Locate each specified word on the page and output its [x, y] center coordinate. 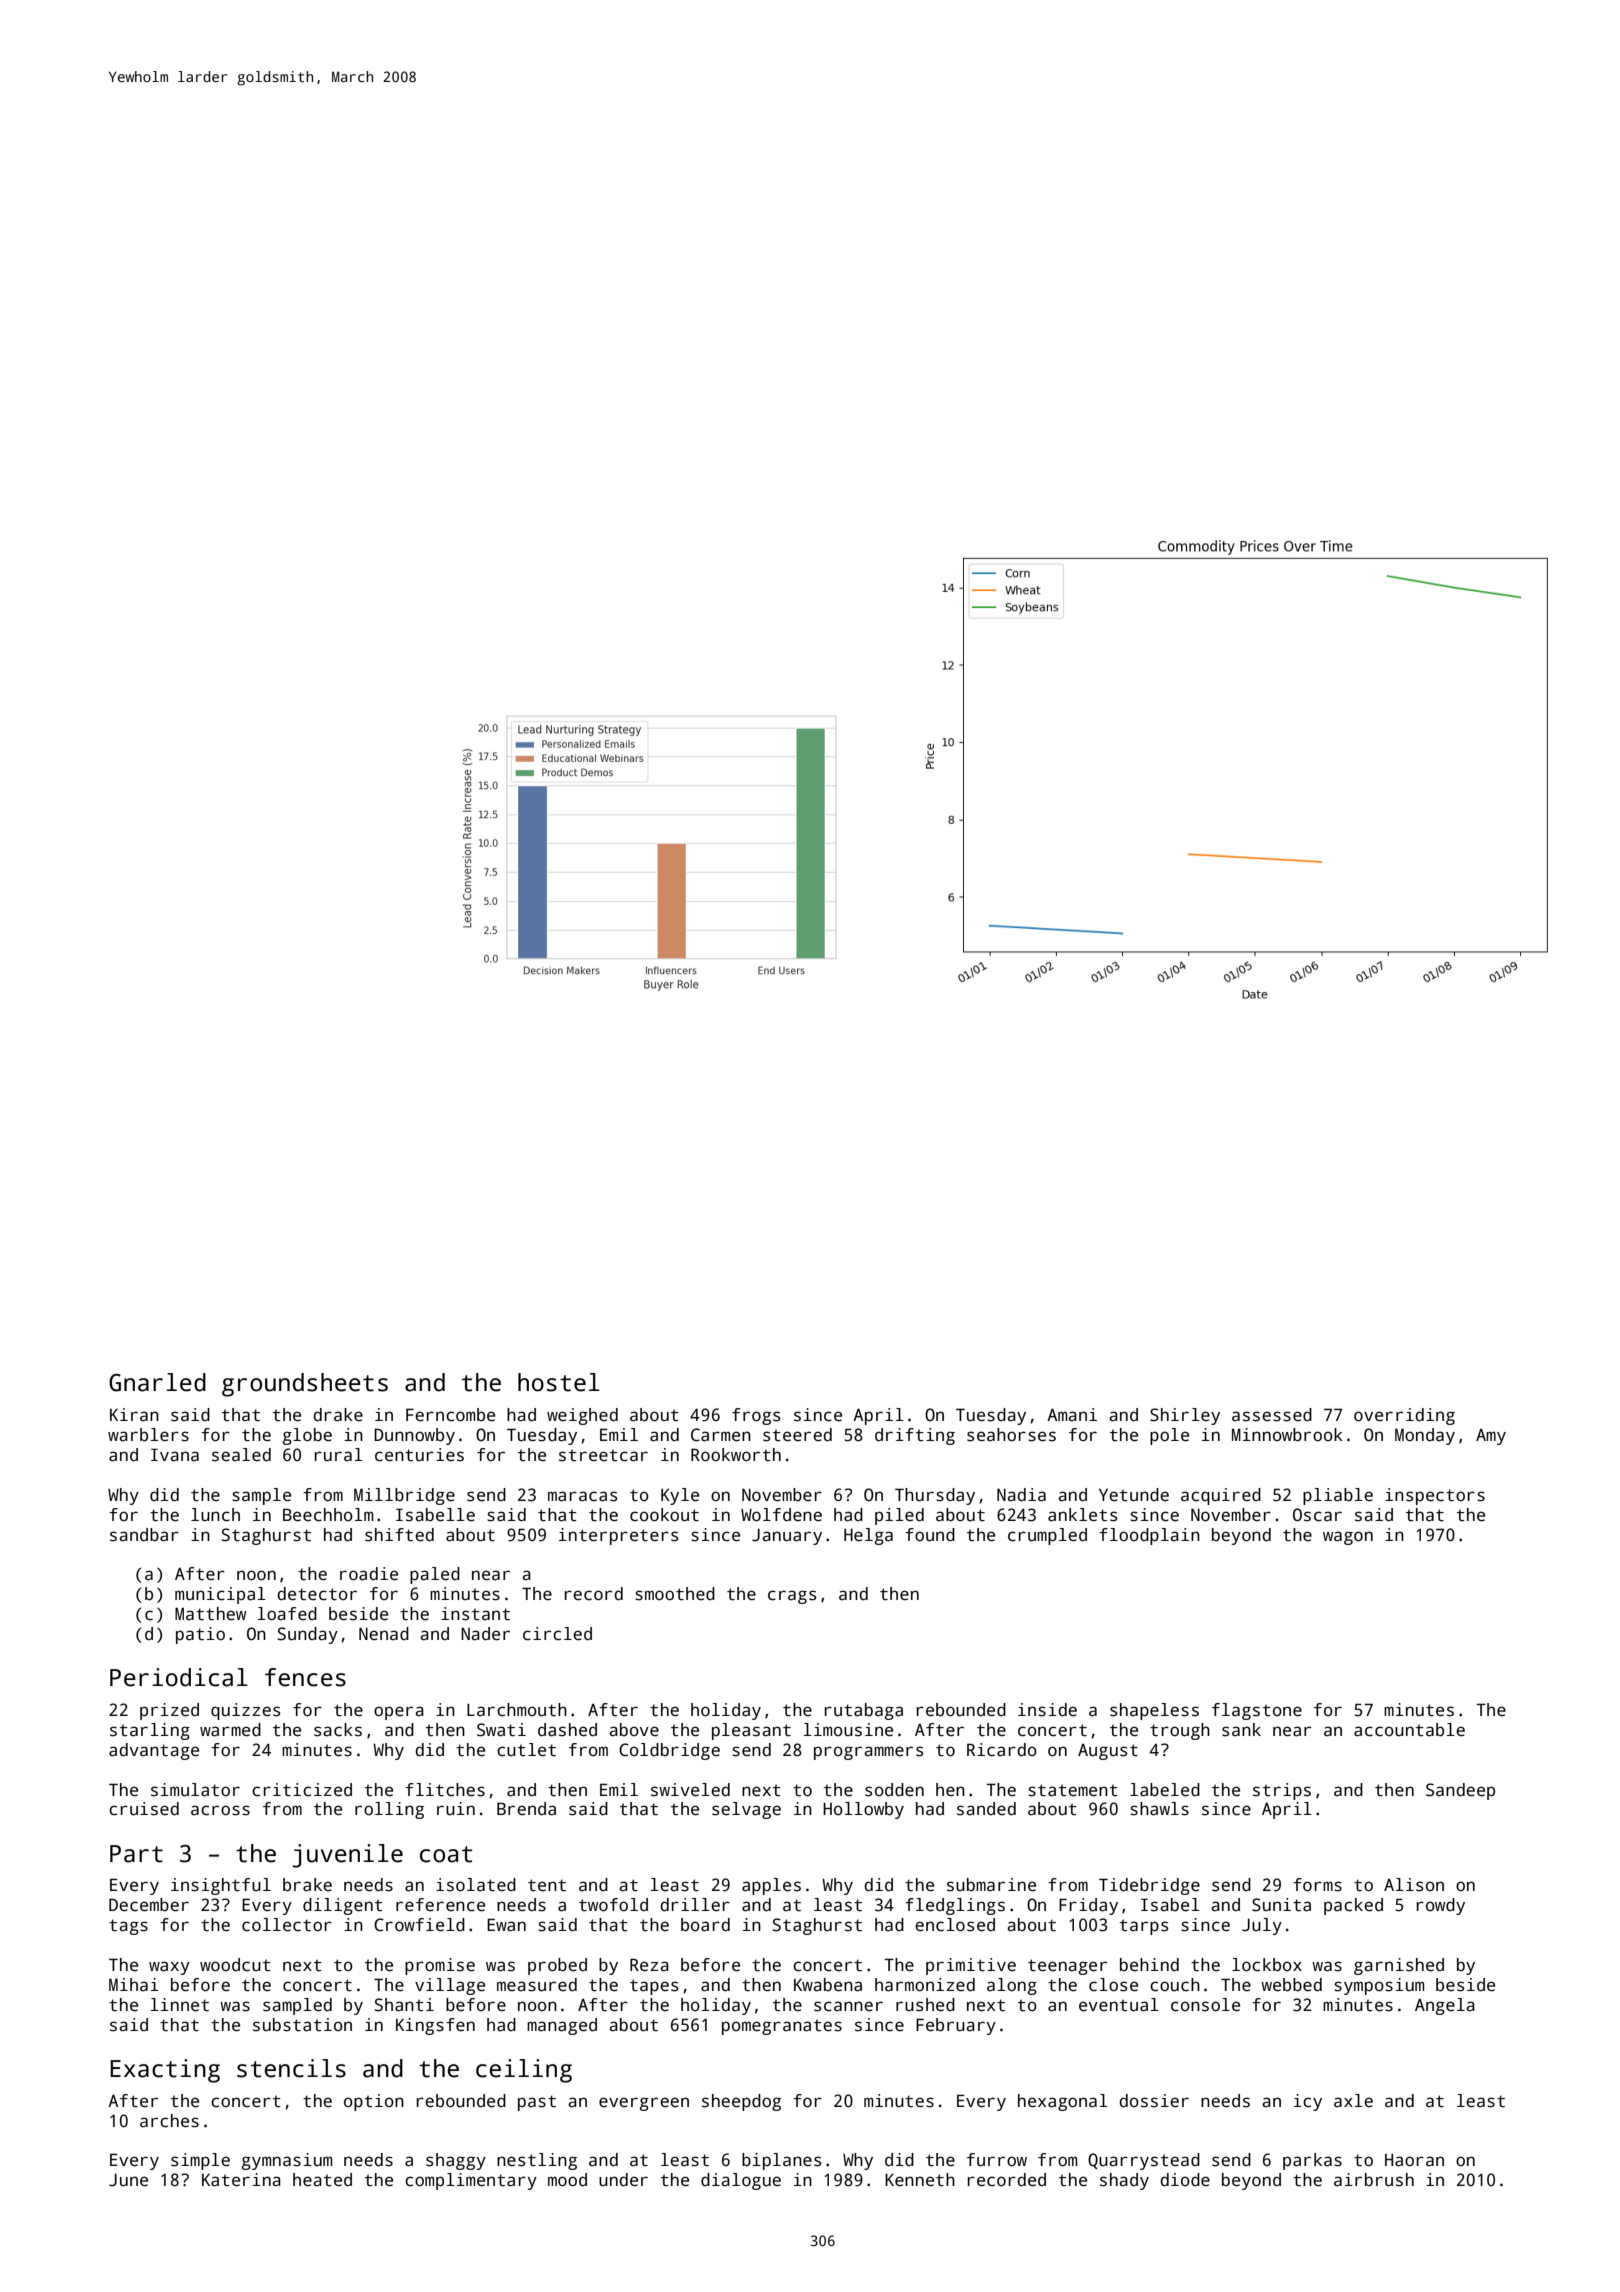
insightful [221, 1886]
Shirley [1185, 1416]
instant [475, 1614]
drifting [915, 1436]
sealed [241, 1455]
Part [136, 1854]
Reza [649, 1965]
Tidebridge [1149, 1886]
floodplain [1149, 1536]
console [1205, 2005]
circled [557, 1634]
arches [169, 2121]
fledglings [955, 1906]
